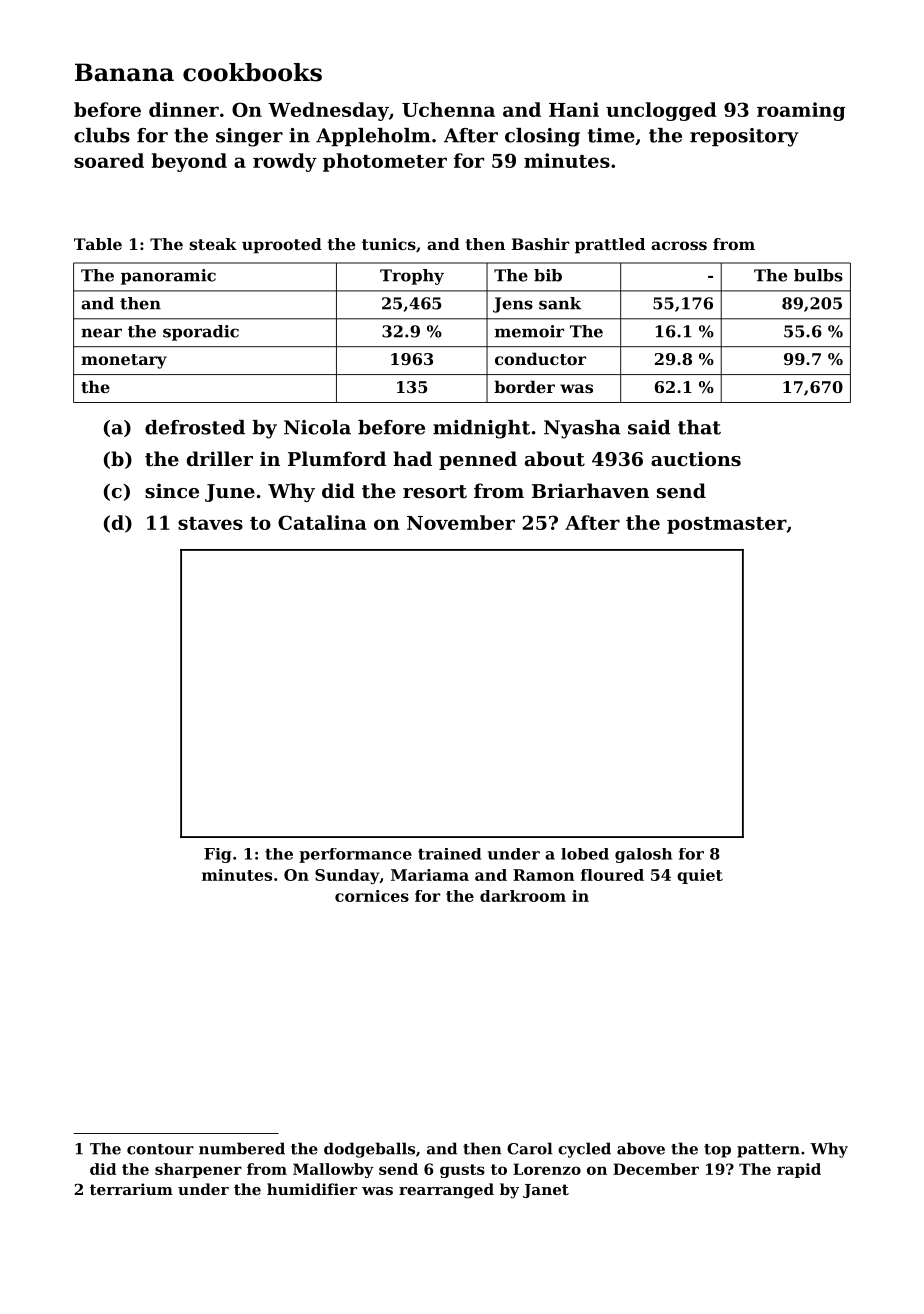 The width and height of the page is (924, 1314). Describe the element at coordinates (369, 1150) in the page. I see `dodgeballs` at that location.
